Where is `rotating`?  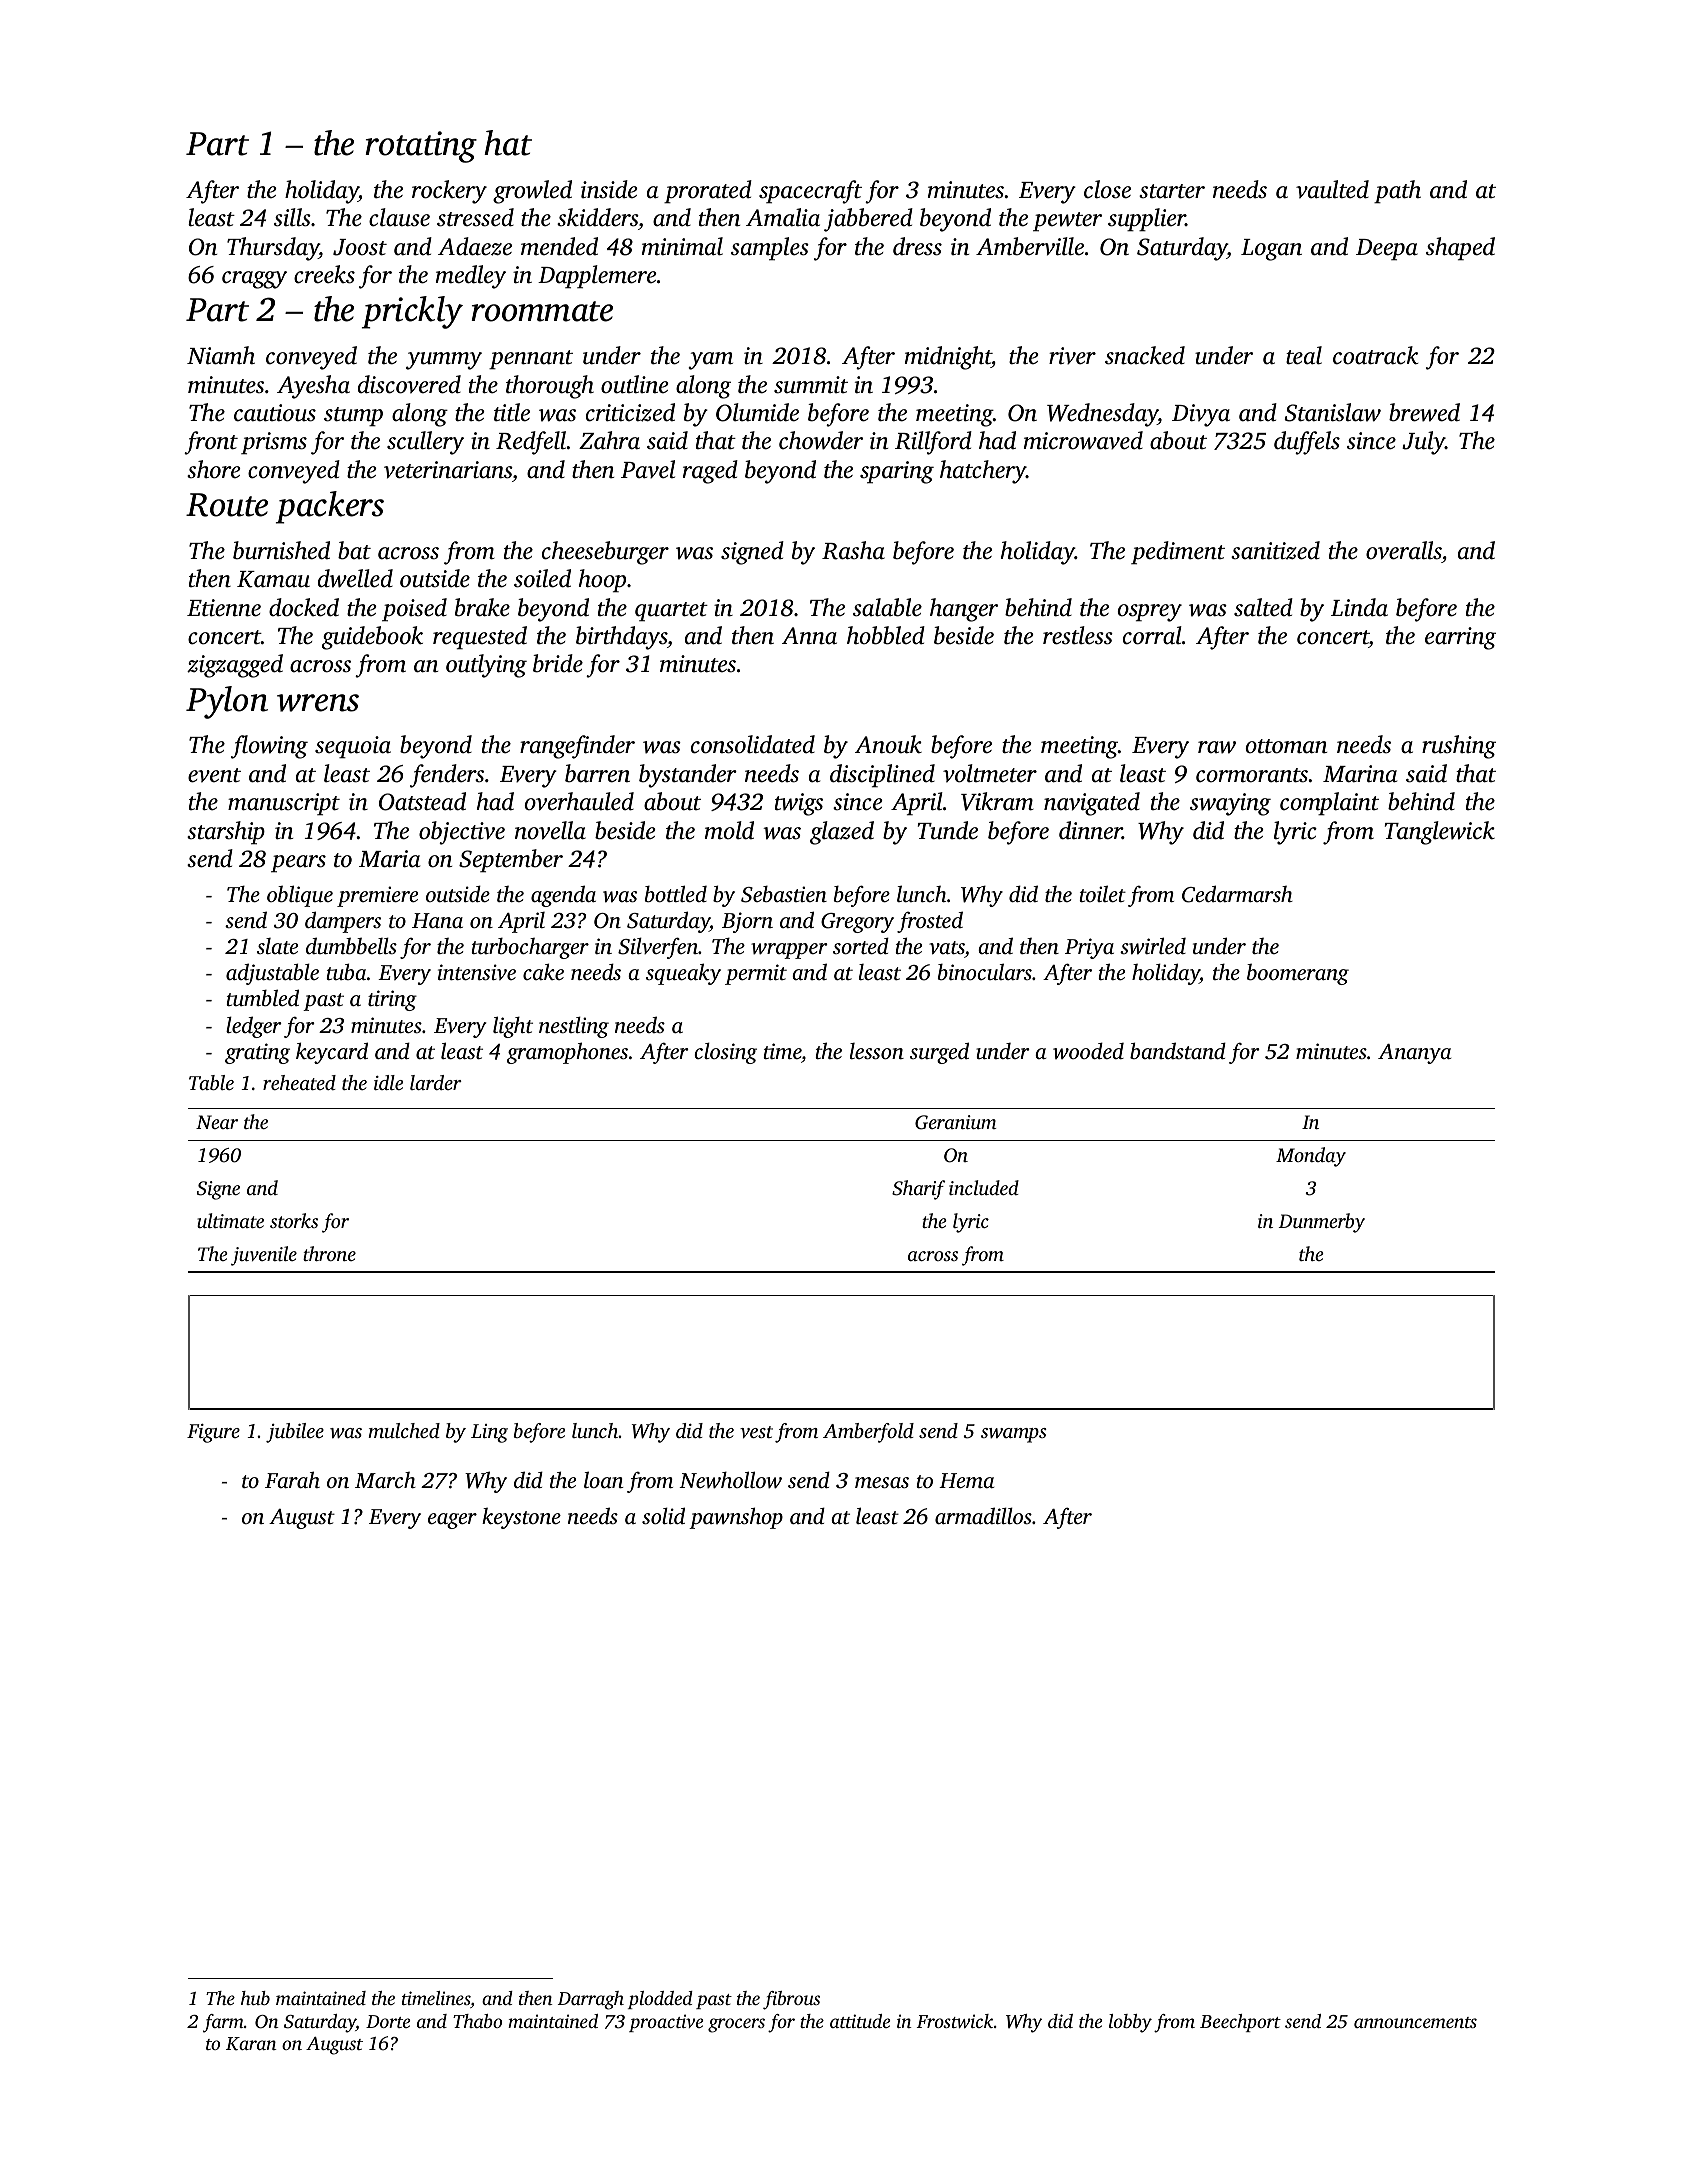 rotating is located at coordinates (421, 147).
